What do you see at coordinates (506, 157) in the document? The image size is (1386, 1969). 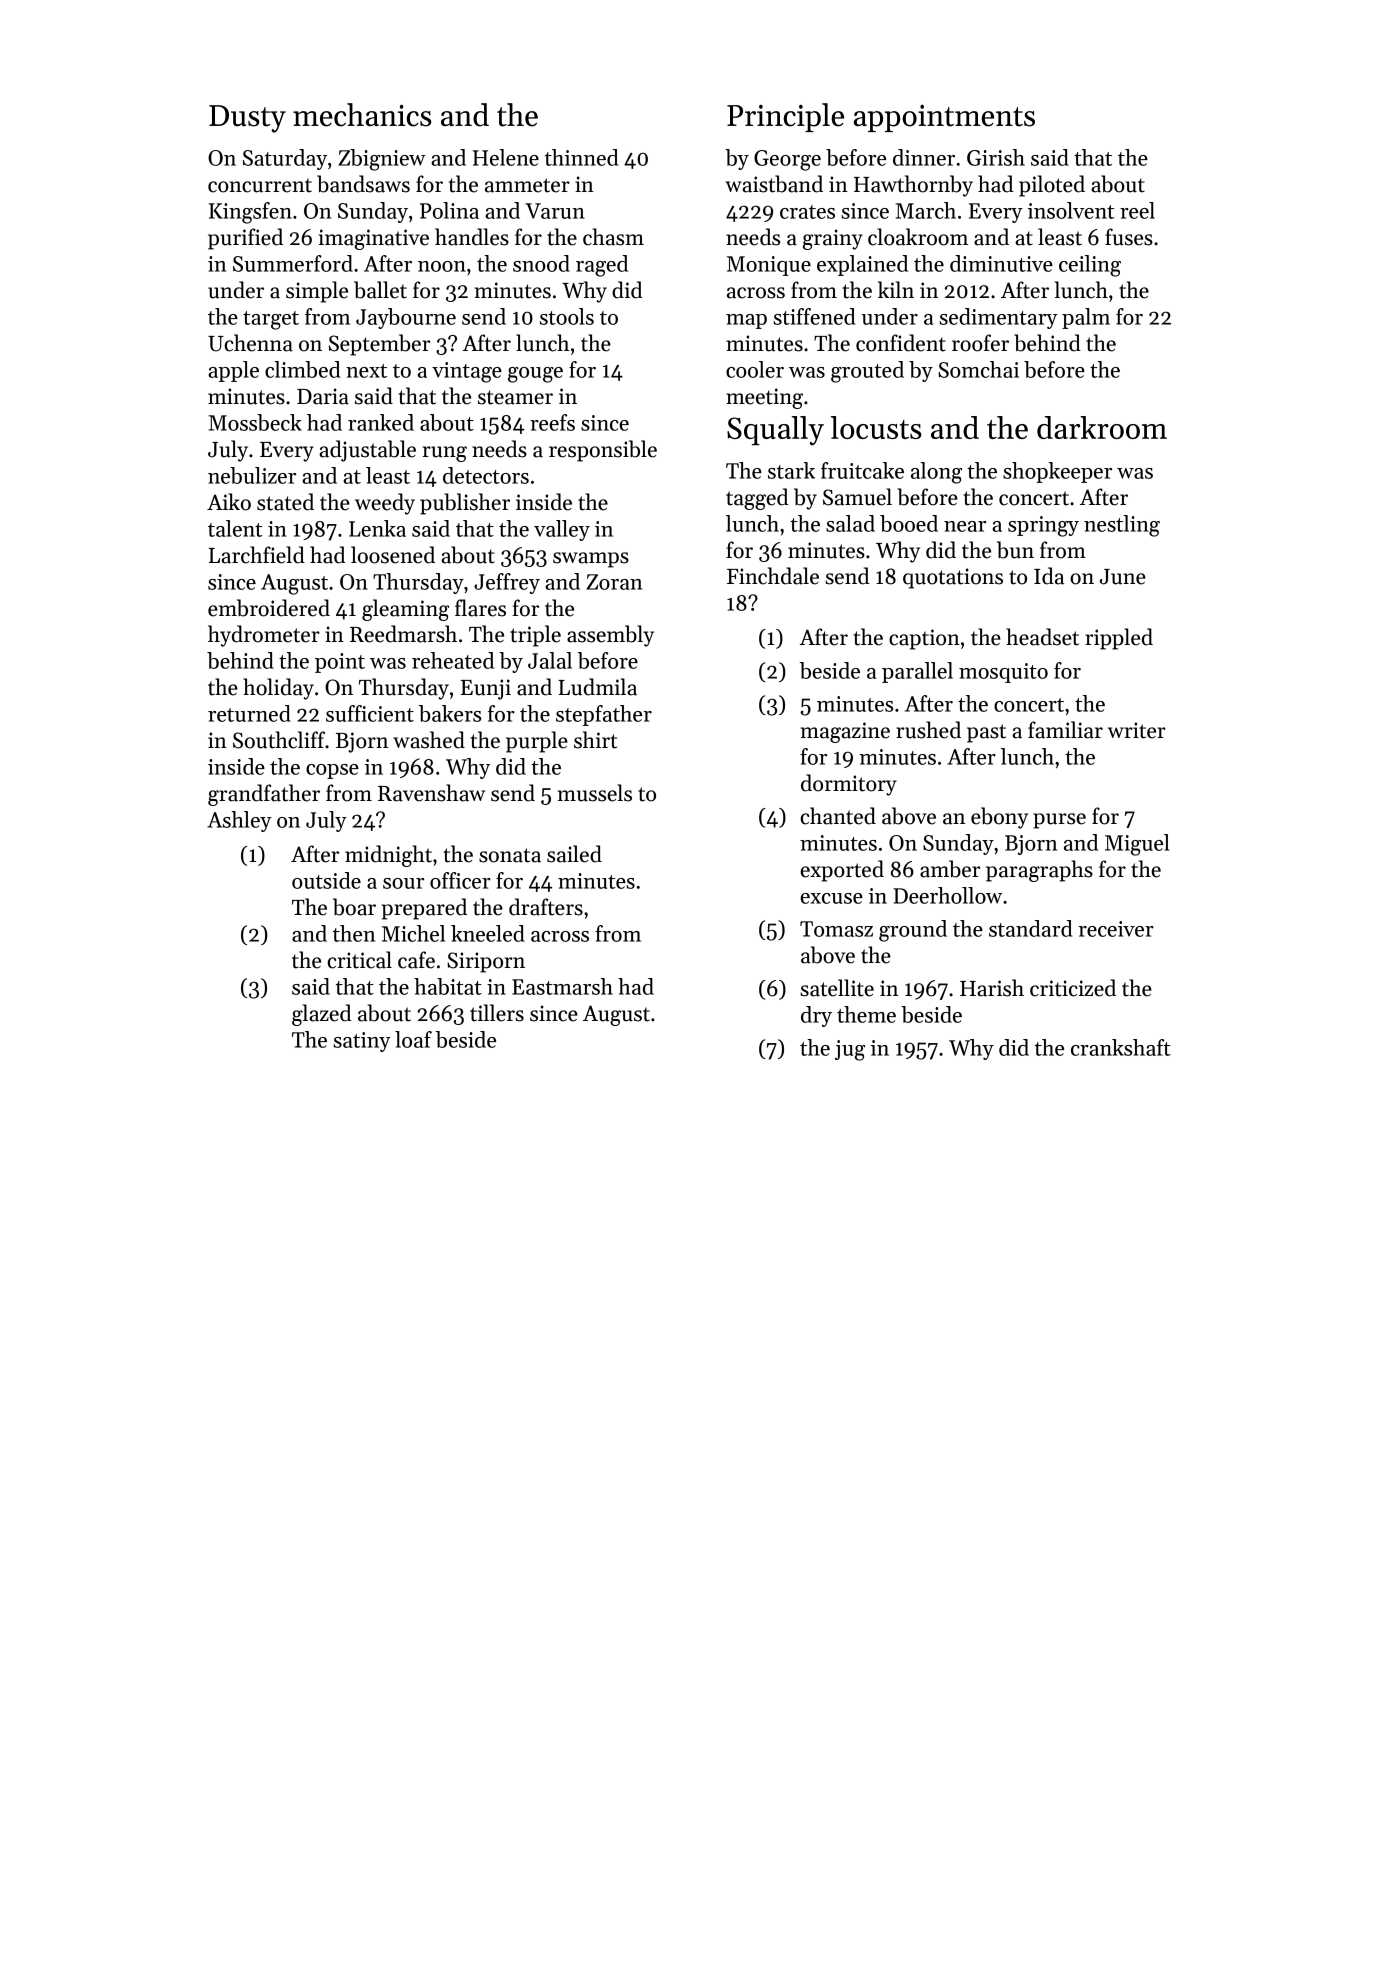 I see `Helene` at bounding box center [506, 157].
